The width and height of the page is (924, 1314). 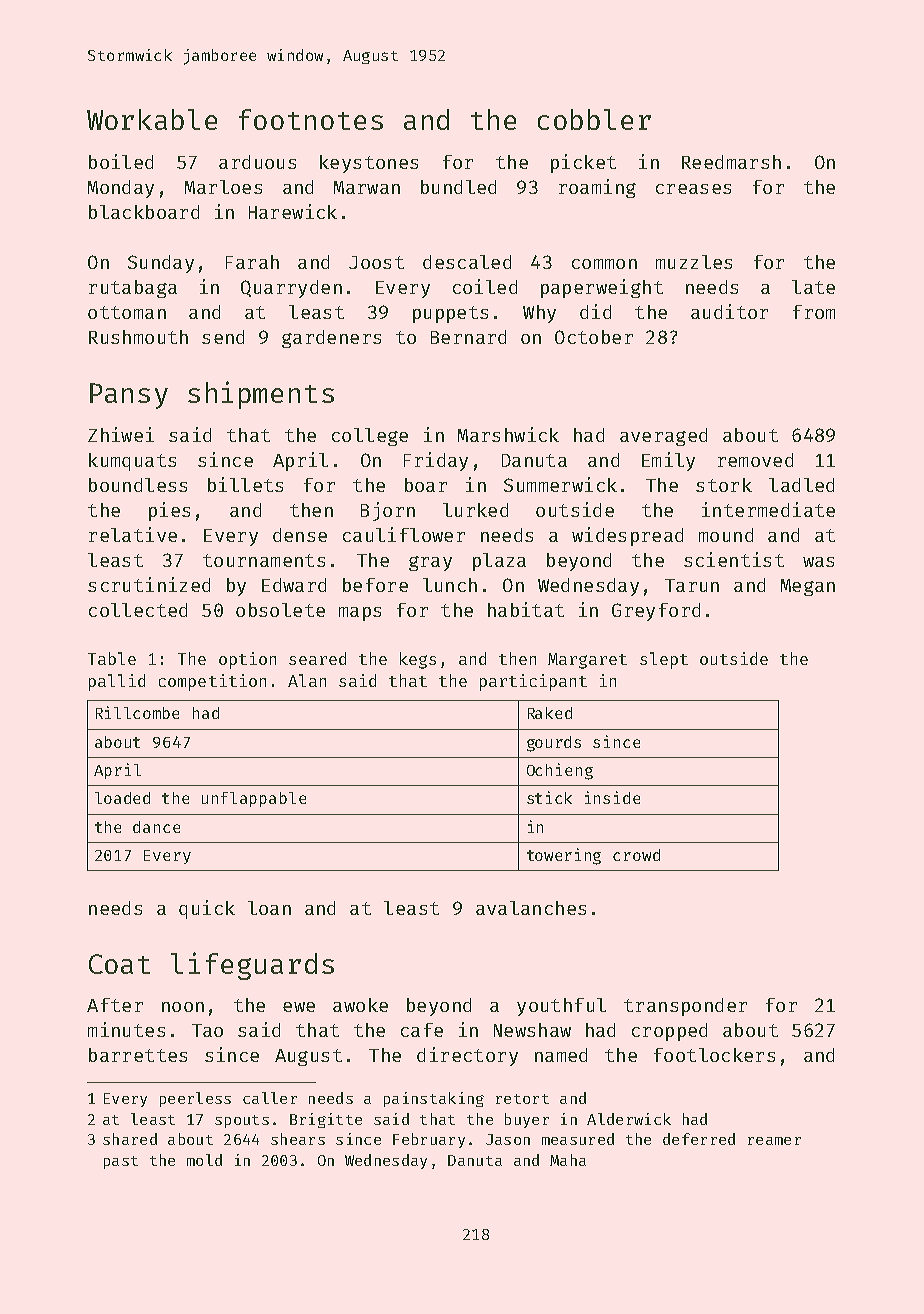 What do you see at coordinates (298, 1139) in the page?
I see `shears` at bounding box center [298, 1139].
